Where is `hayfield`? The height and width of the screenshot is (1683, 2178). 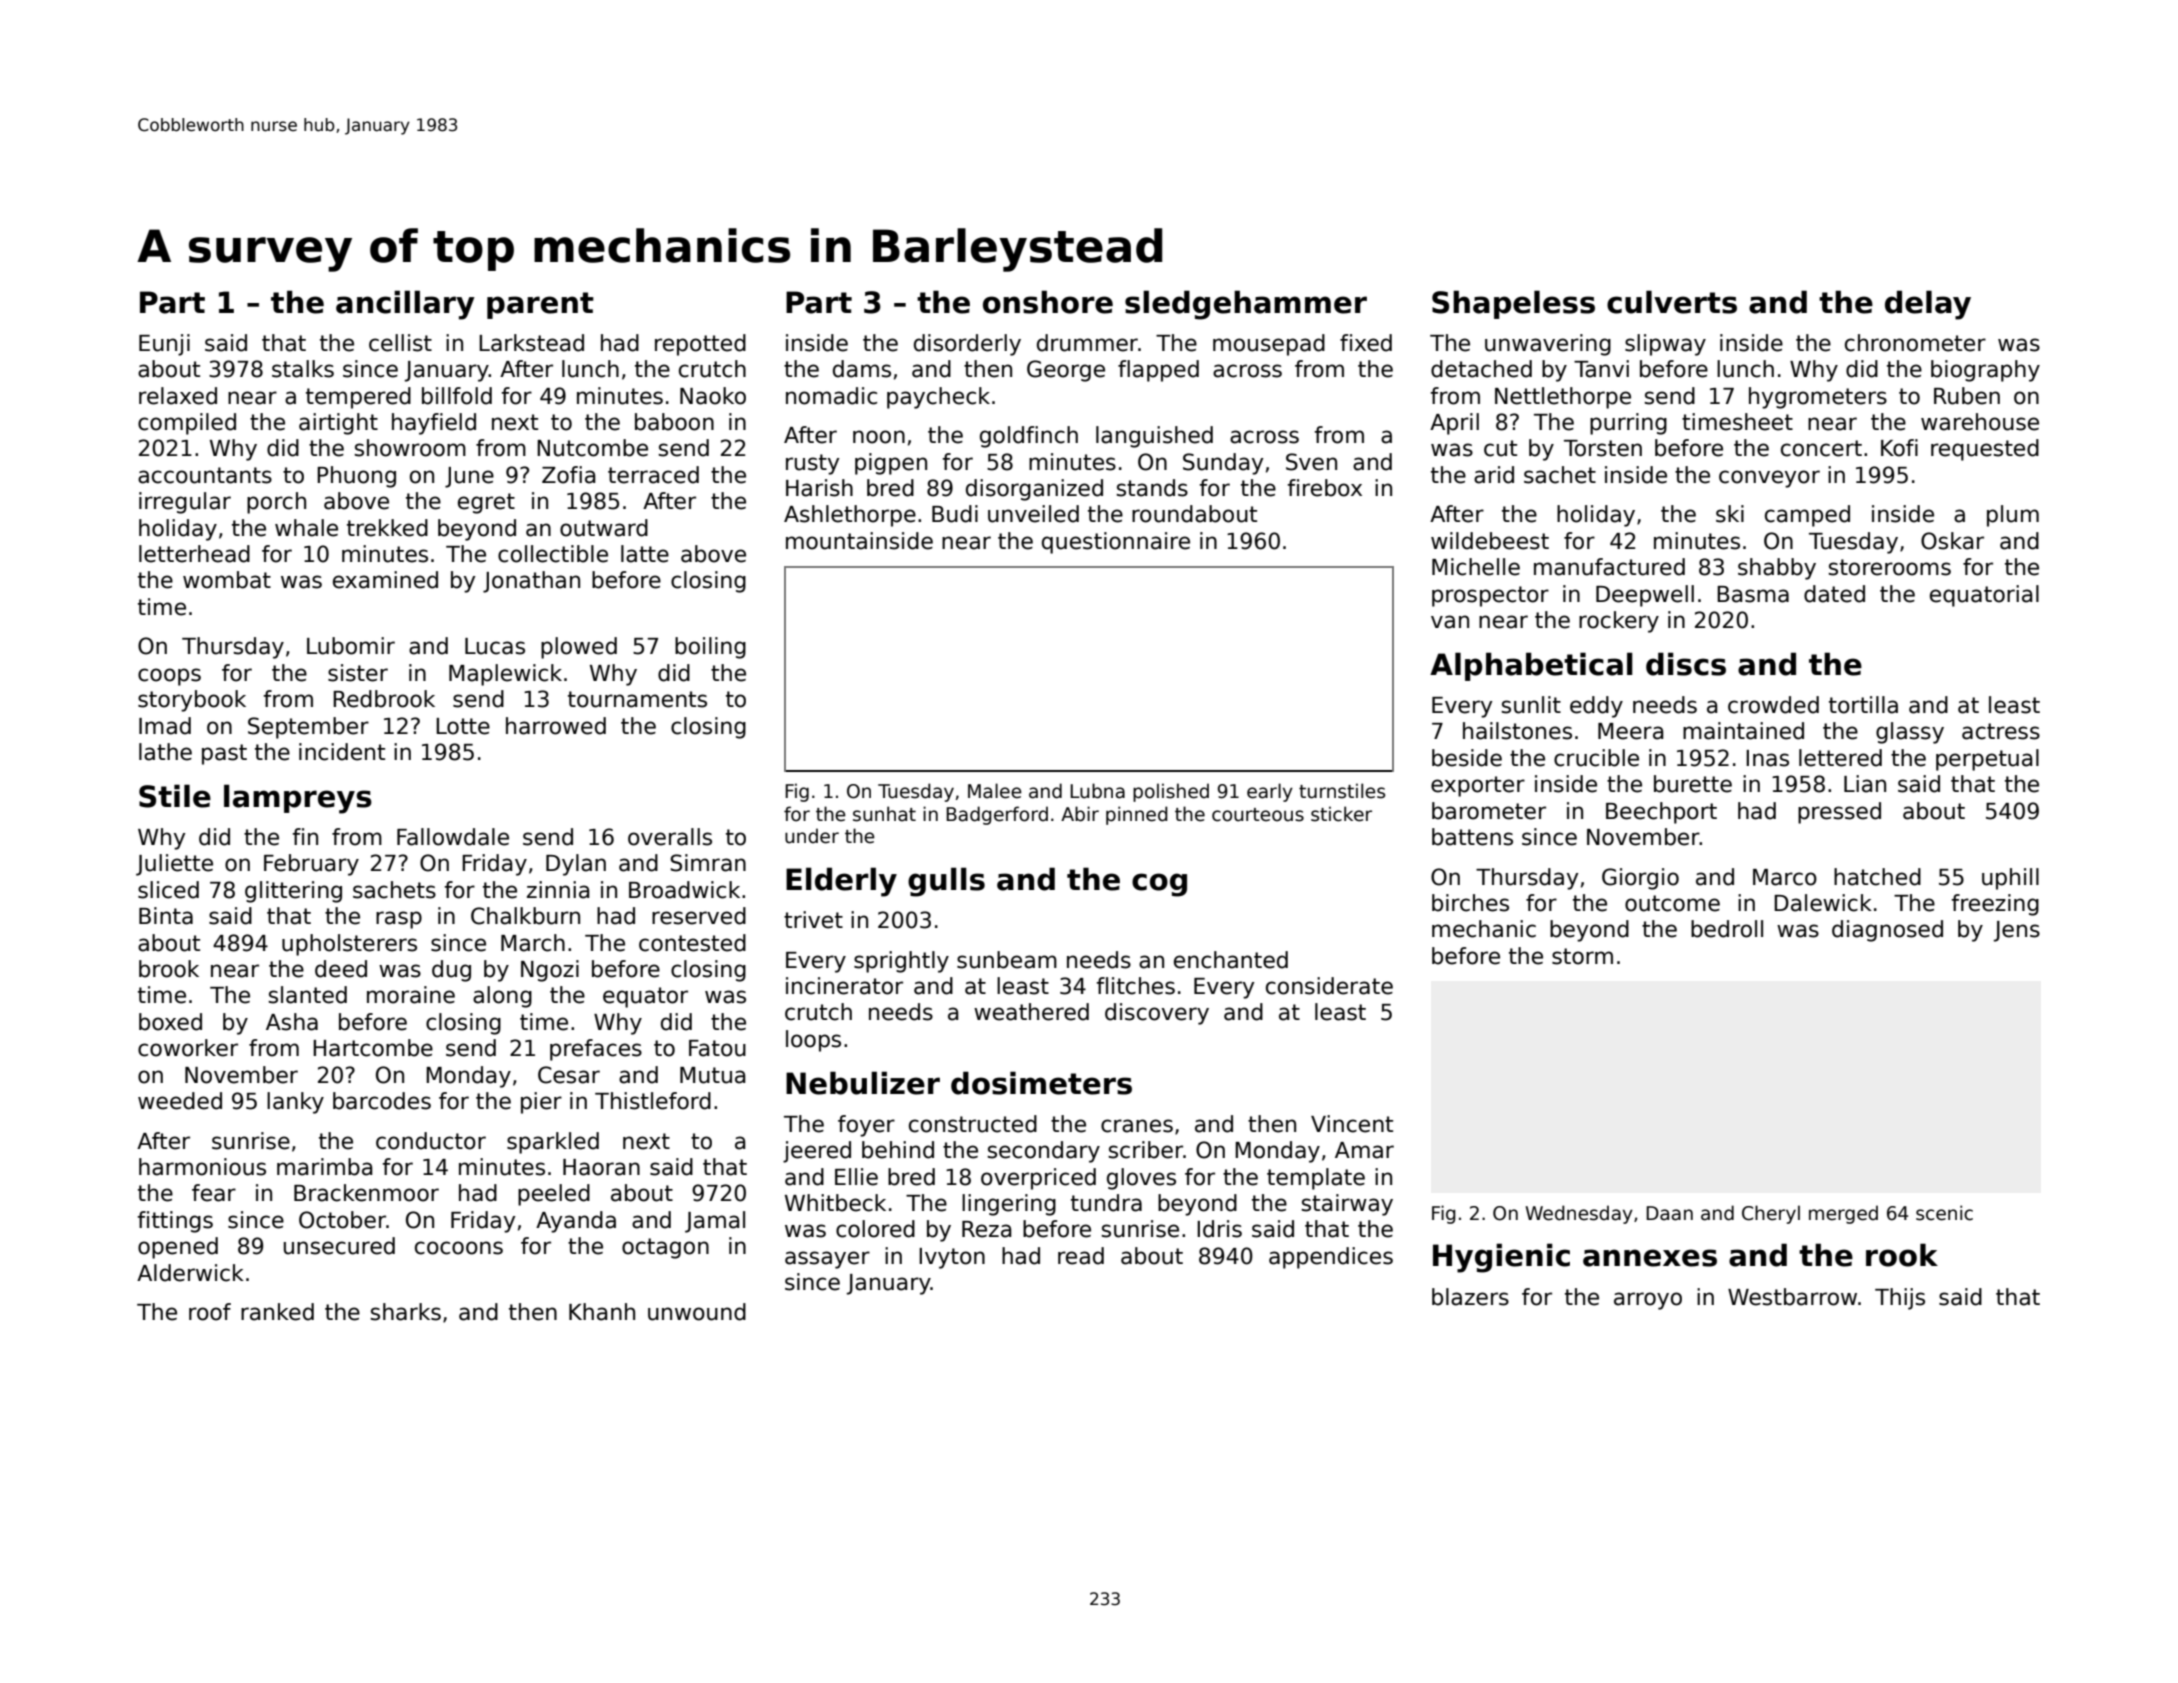
hayfield is located at coordinates (434, 424).
